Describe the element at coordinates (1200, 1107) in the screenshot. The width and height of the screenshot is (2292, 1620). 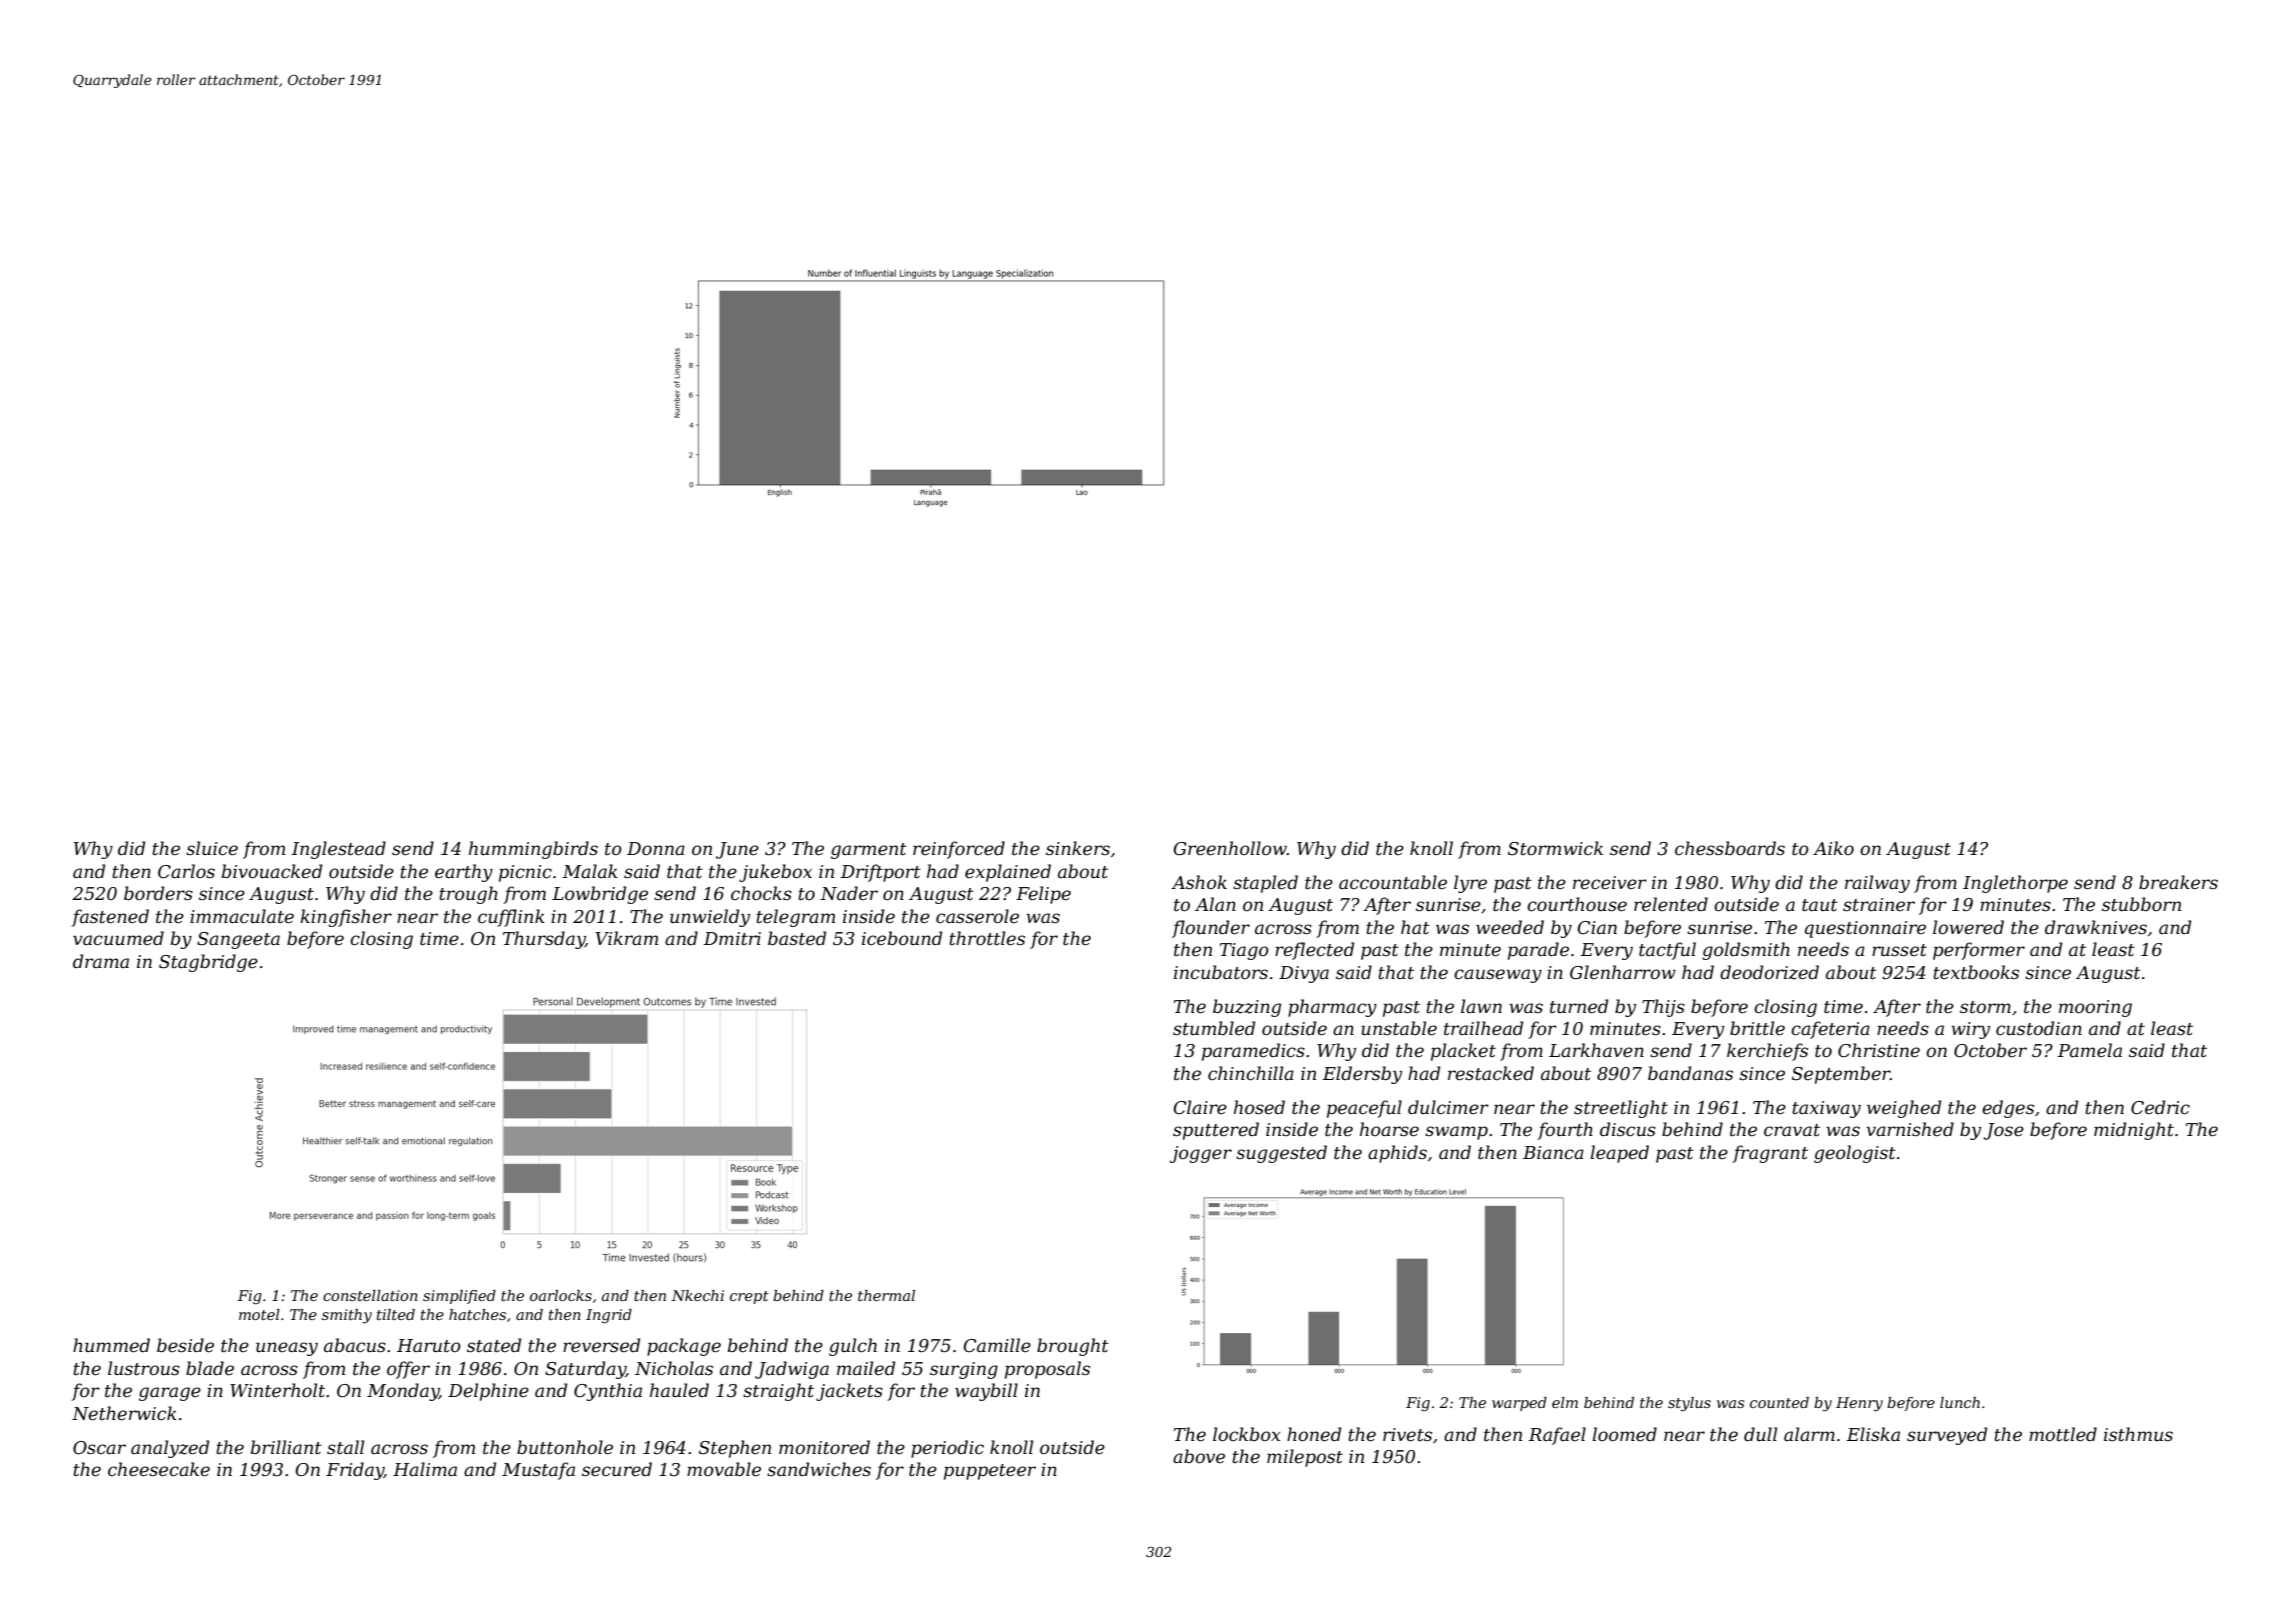
I see `Claire` at that location.
